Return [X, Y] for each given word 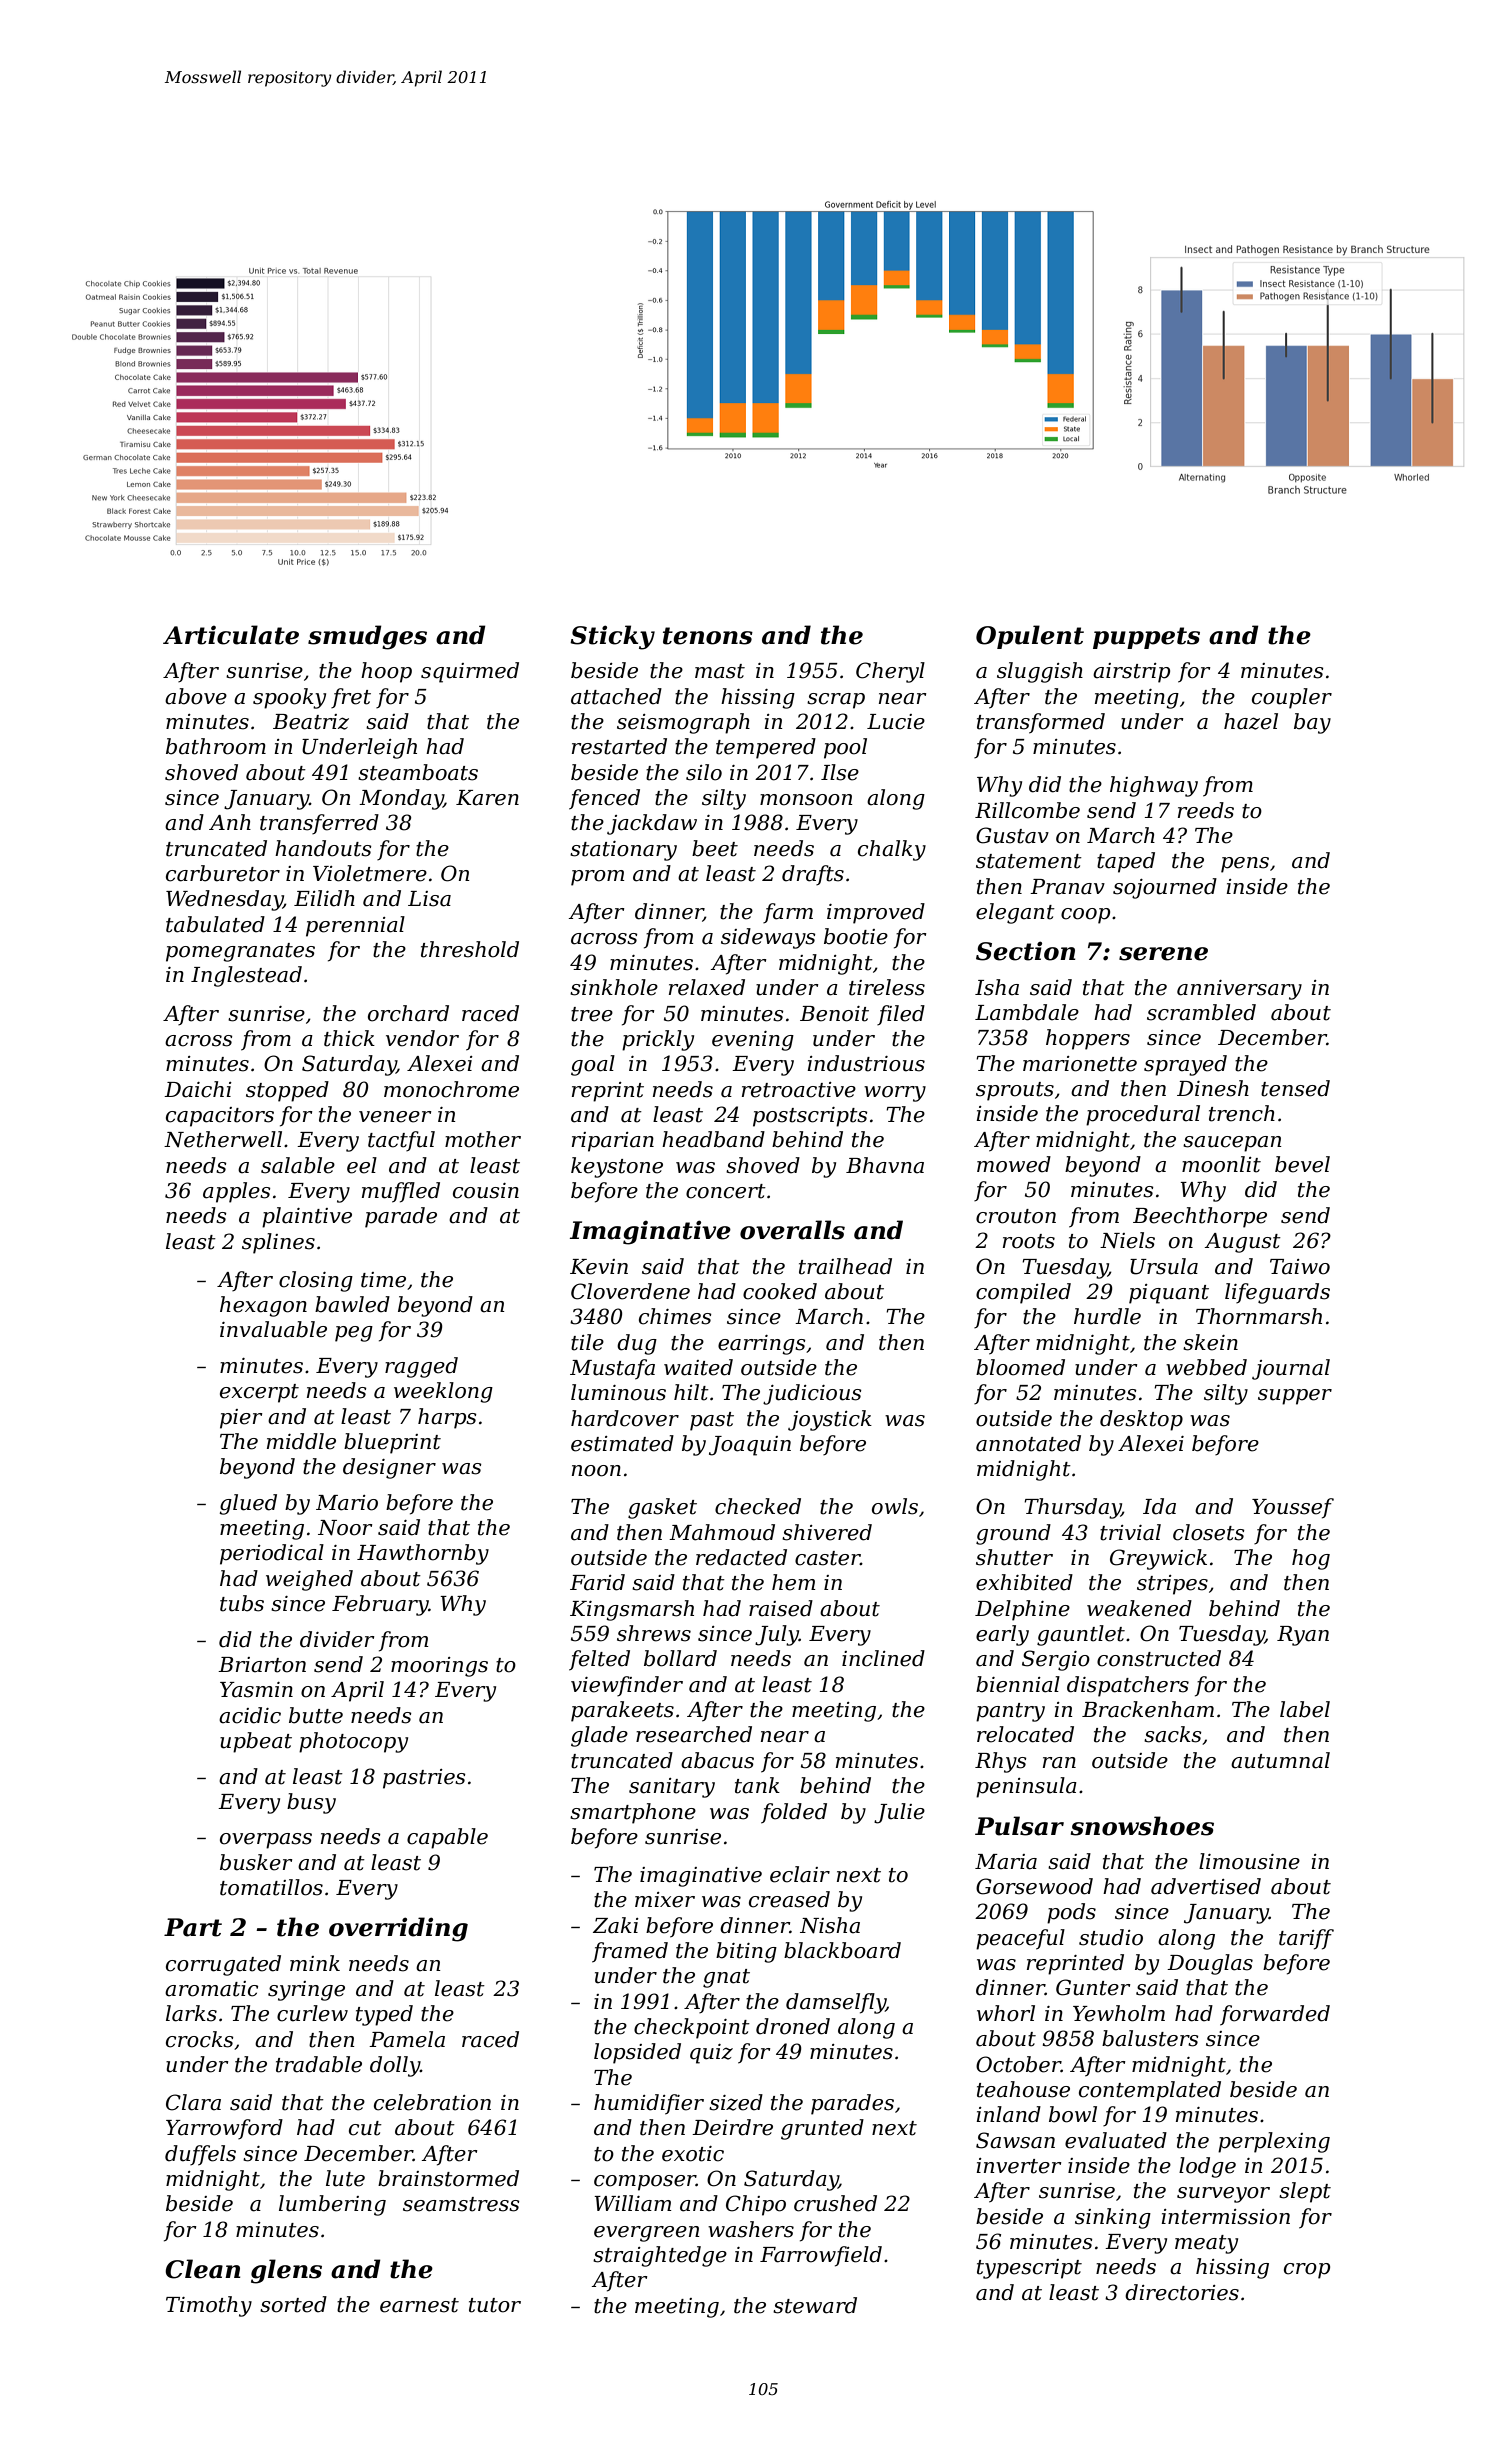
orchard [408, 1013]
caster [827, 1558]
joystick [830, 1420]
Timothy [209, 2306]
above [196, 696]
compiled [1023, 1293]
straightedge [660, 2256]
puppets [1146, 638]
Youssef [1293, 1508]
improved [876, 913]
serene [1163, 954]
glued [248, 1504]
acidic [250, 1715]
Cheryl [890, 672]
